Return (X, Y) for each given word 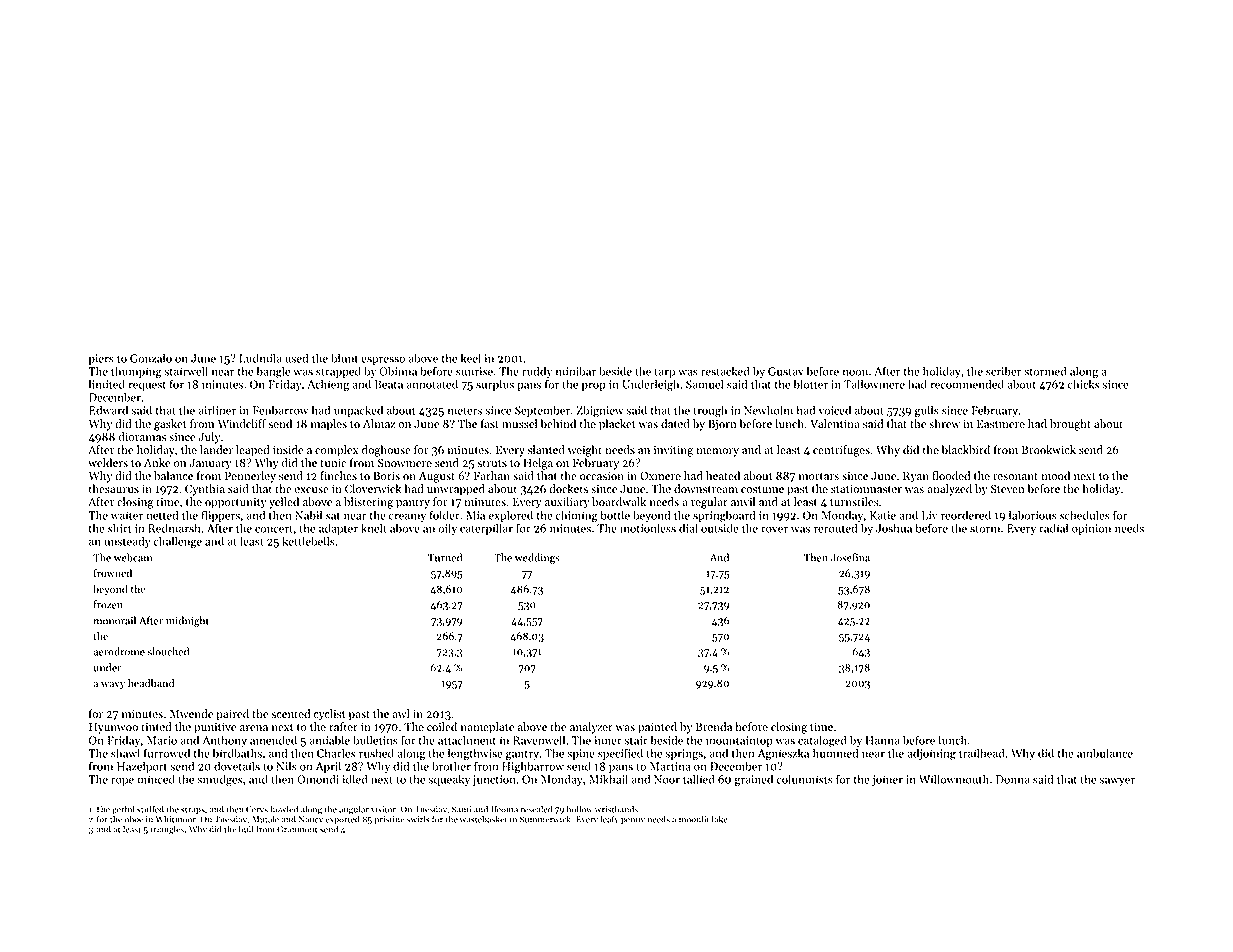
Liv (930, 515)
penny (633, 821)
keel (471, 358)
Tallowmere (874, 384)
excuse (312, 490)
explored (511, 516)
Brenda (714, 727)
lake (720, 819)
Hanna (883, 740)
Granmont (297, 829)
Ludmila (260, 358)
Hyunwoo (113, 728)
